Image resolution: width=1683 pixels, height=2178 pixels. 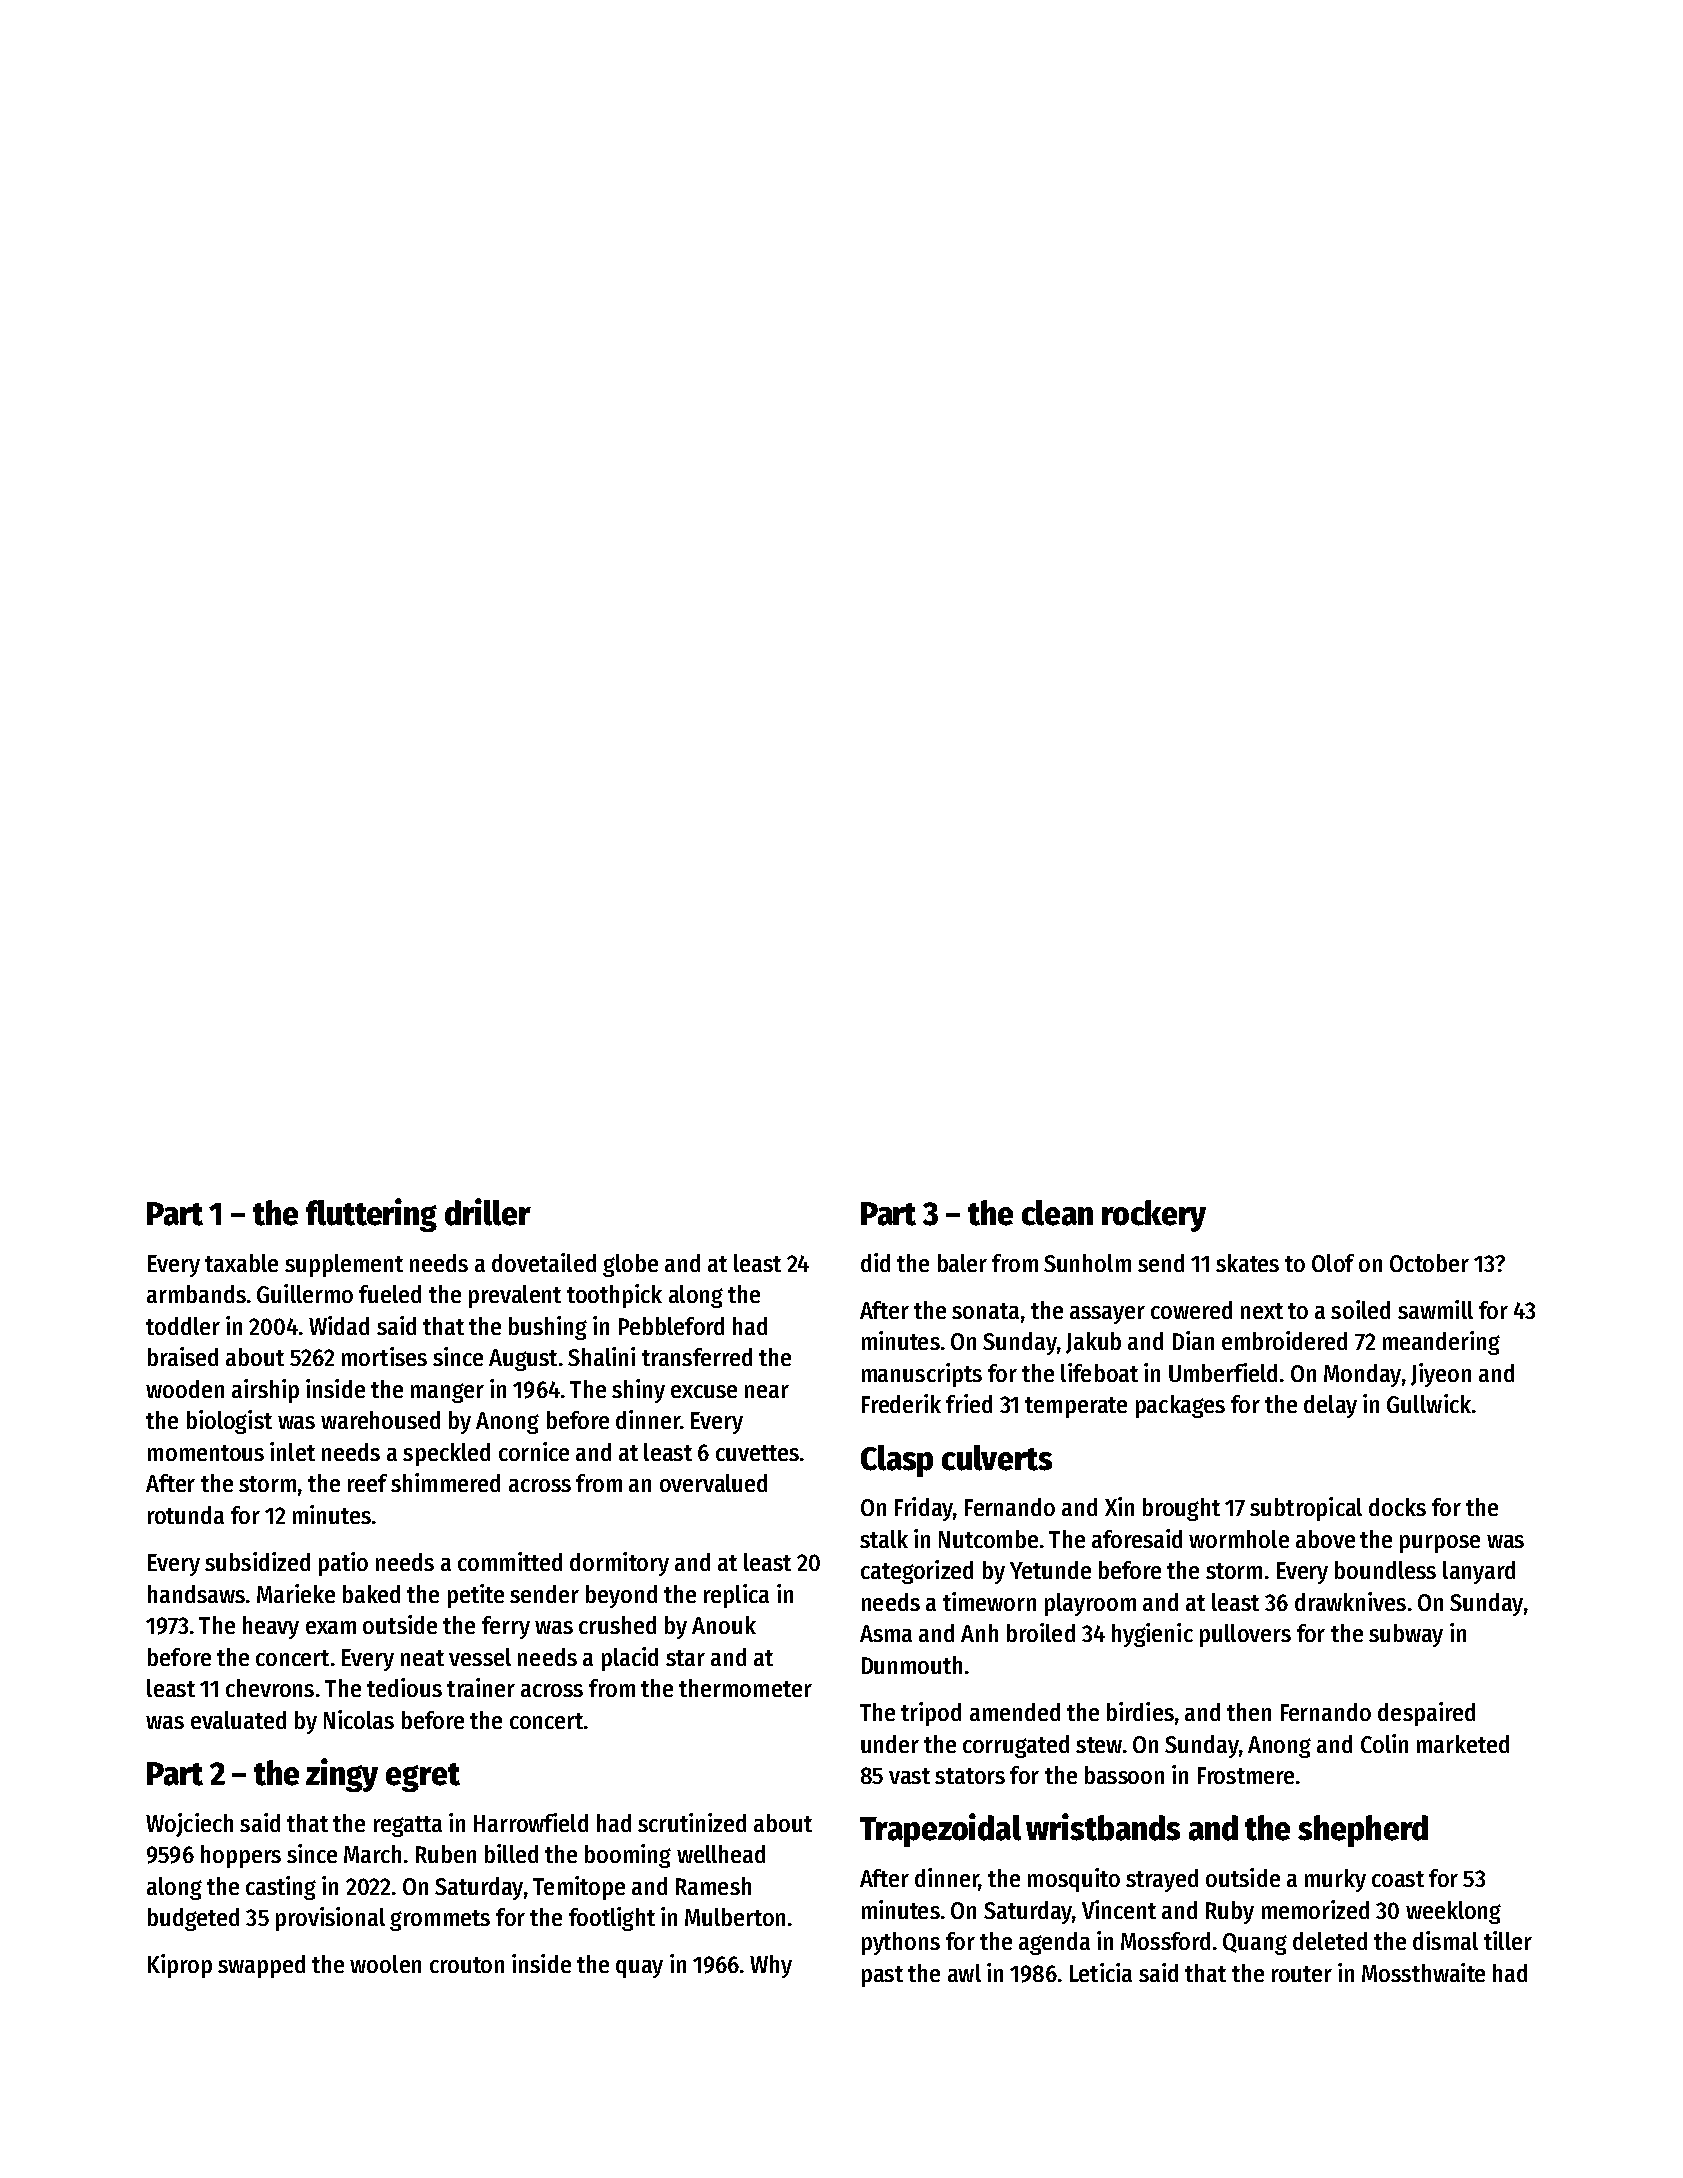 I want to click on pythons, so click(x=901, y=1943).
